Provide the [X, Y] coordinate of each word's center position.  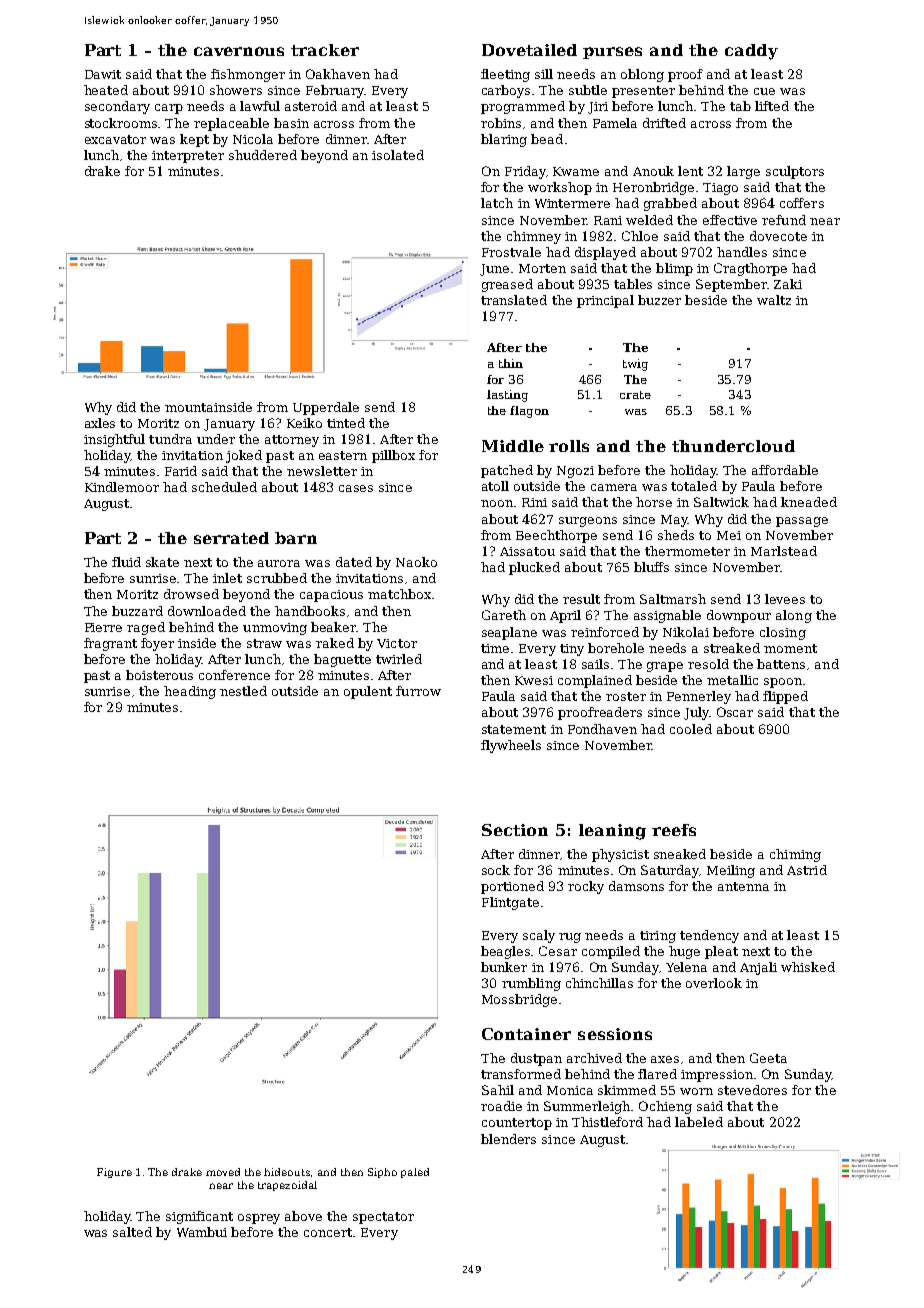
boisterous [159, 675]
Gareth [504, 615]
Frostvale [511, 252]
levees [785, 599]
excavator [115, 139]
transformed [521, 1074]
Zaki [788, 284]
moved [223, 1172]
